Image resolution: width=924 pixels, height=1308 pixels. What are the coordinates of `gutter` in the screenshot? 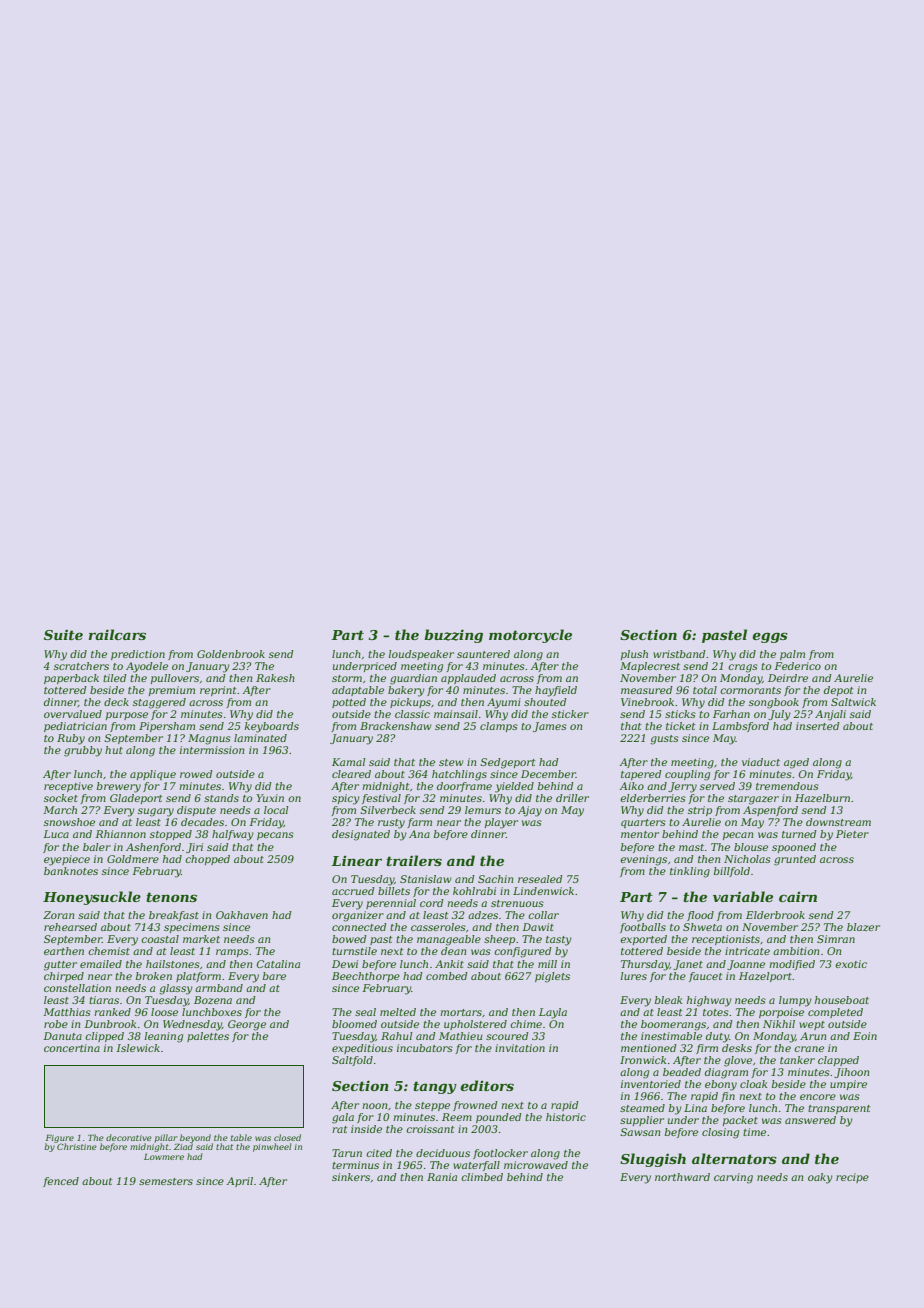 It's located at (60, 966).
